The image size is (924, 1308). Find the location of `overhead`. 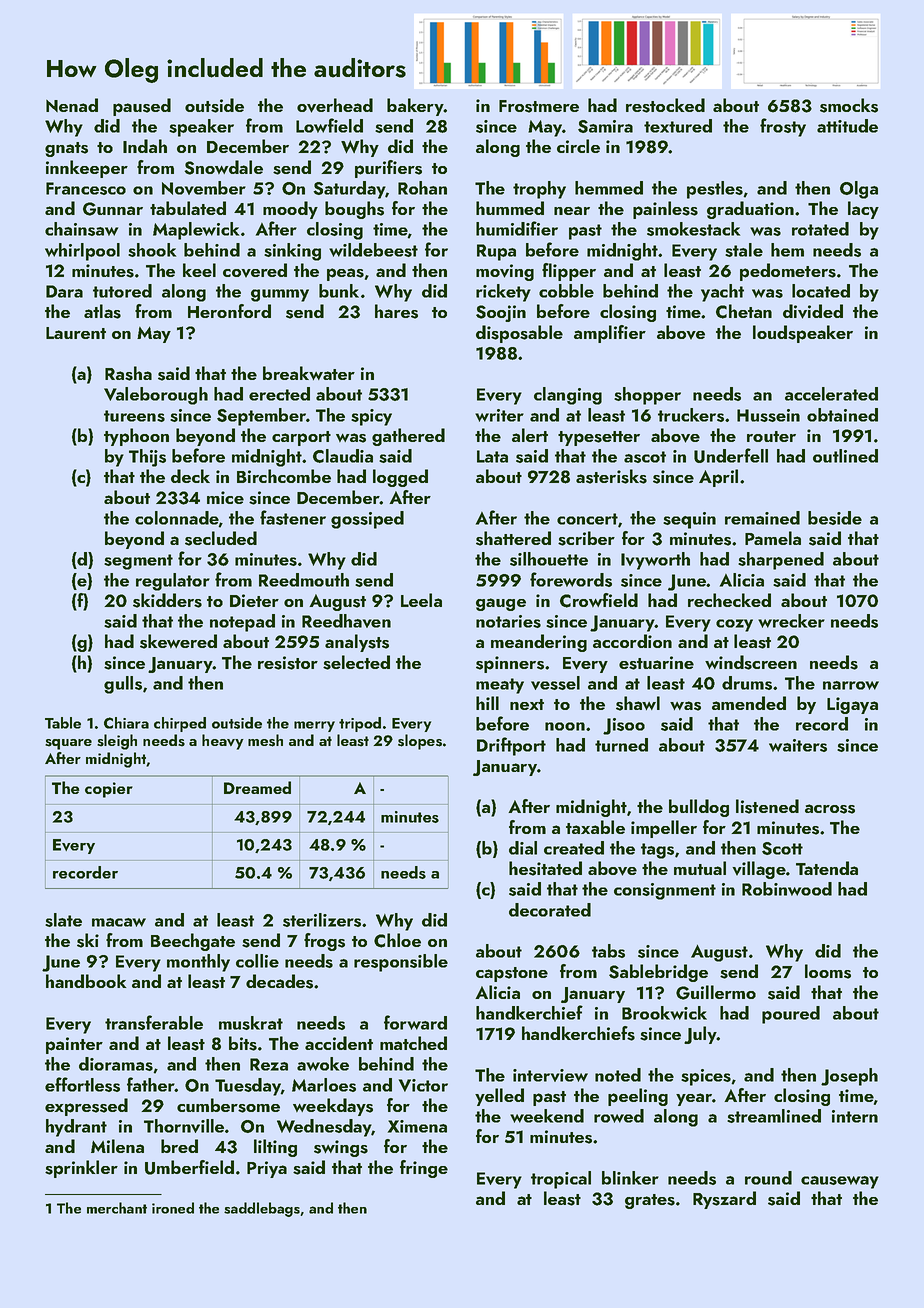

overhead is located at coordinates (335, 105).
